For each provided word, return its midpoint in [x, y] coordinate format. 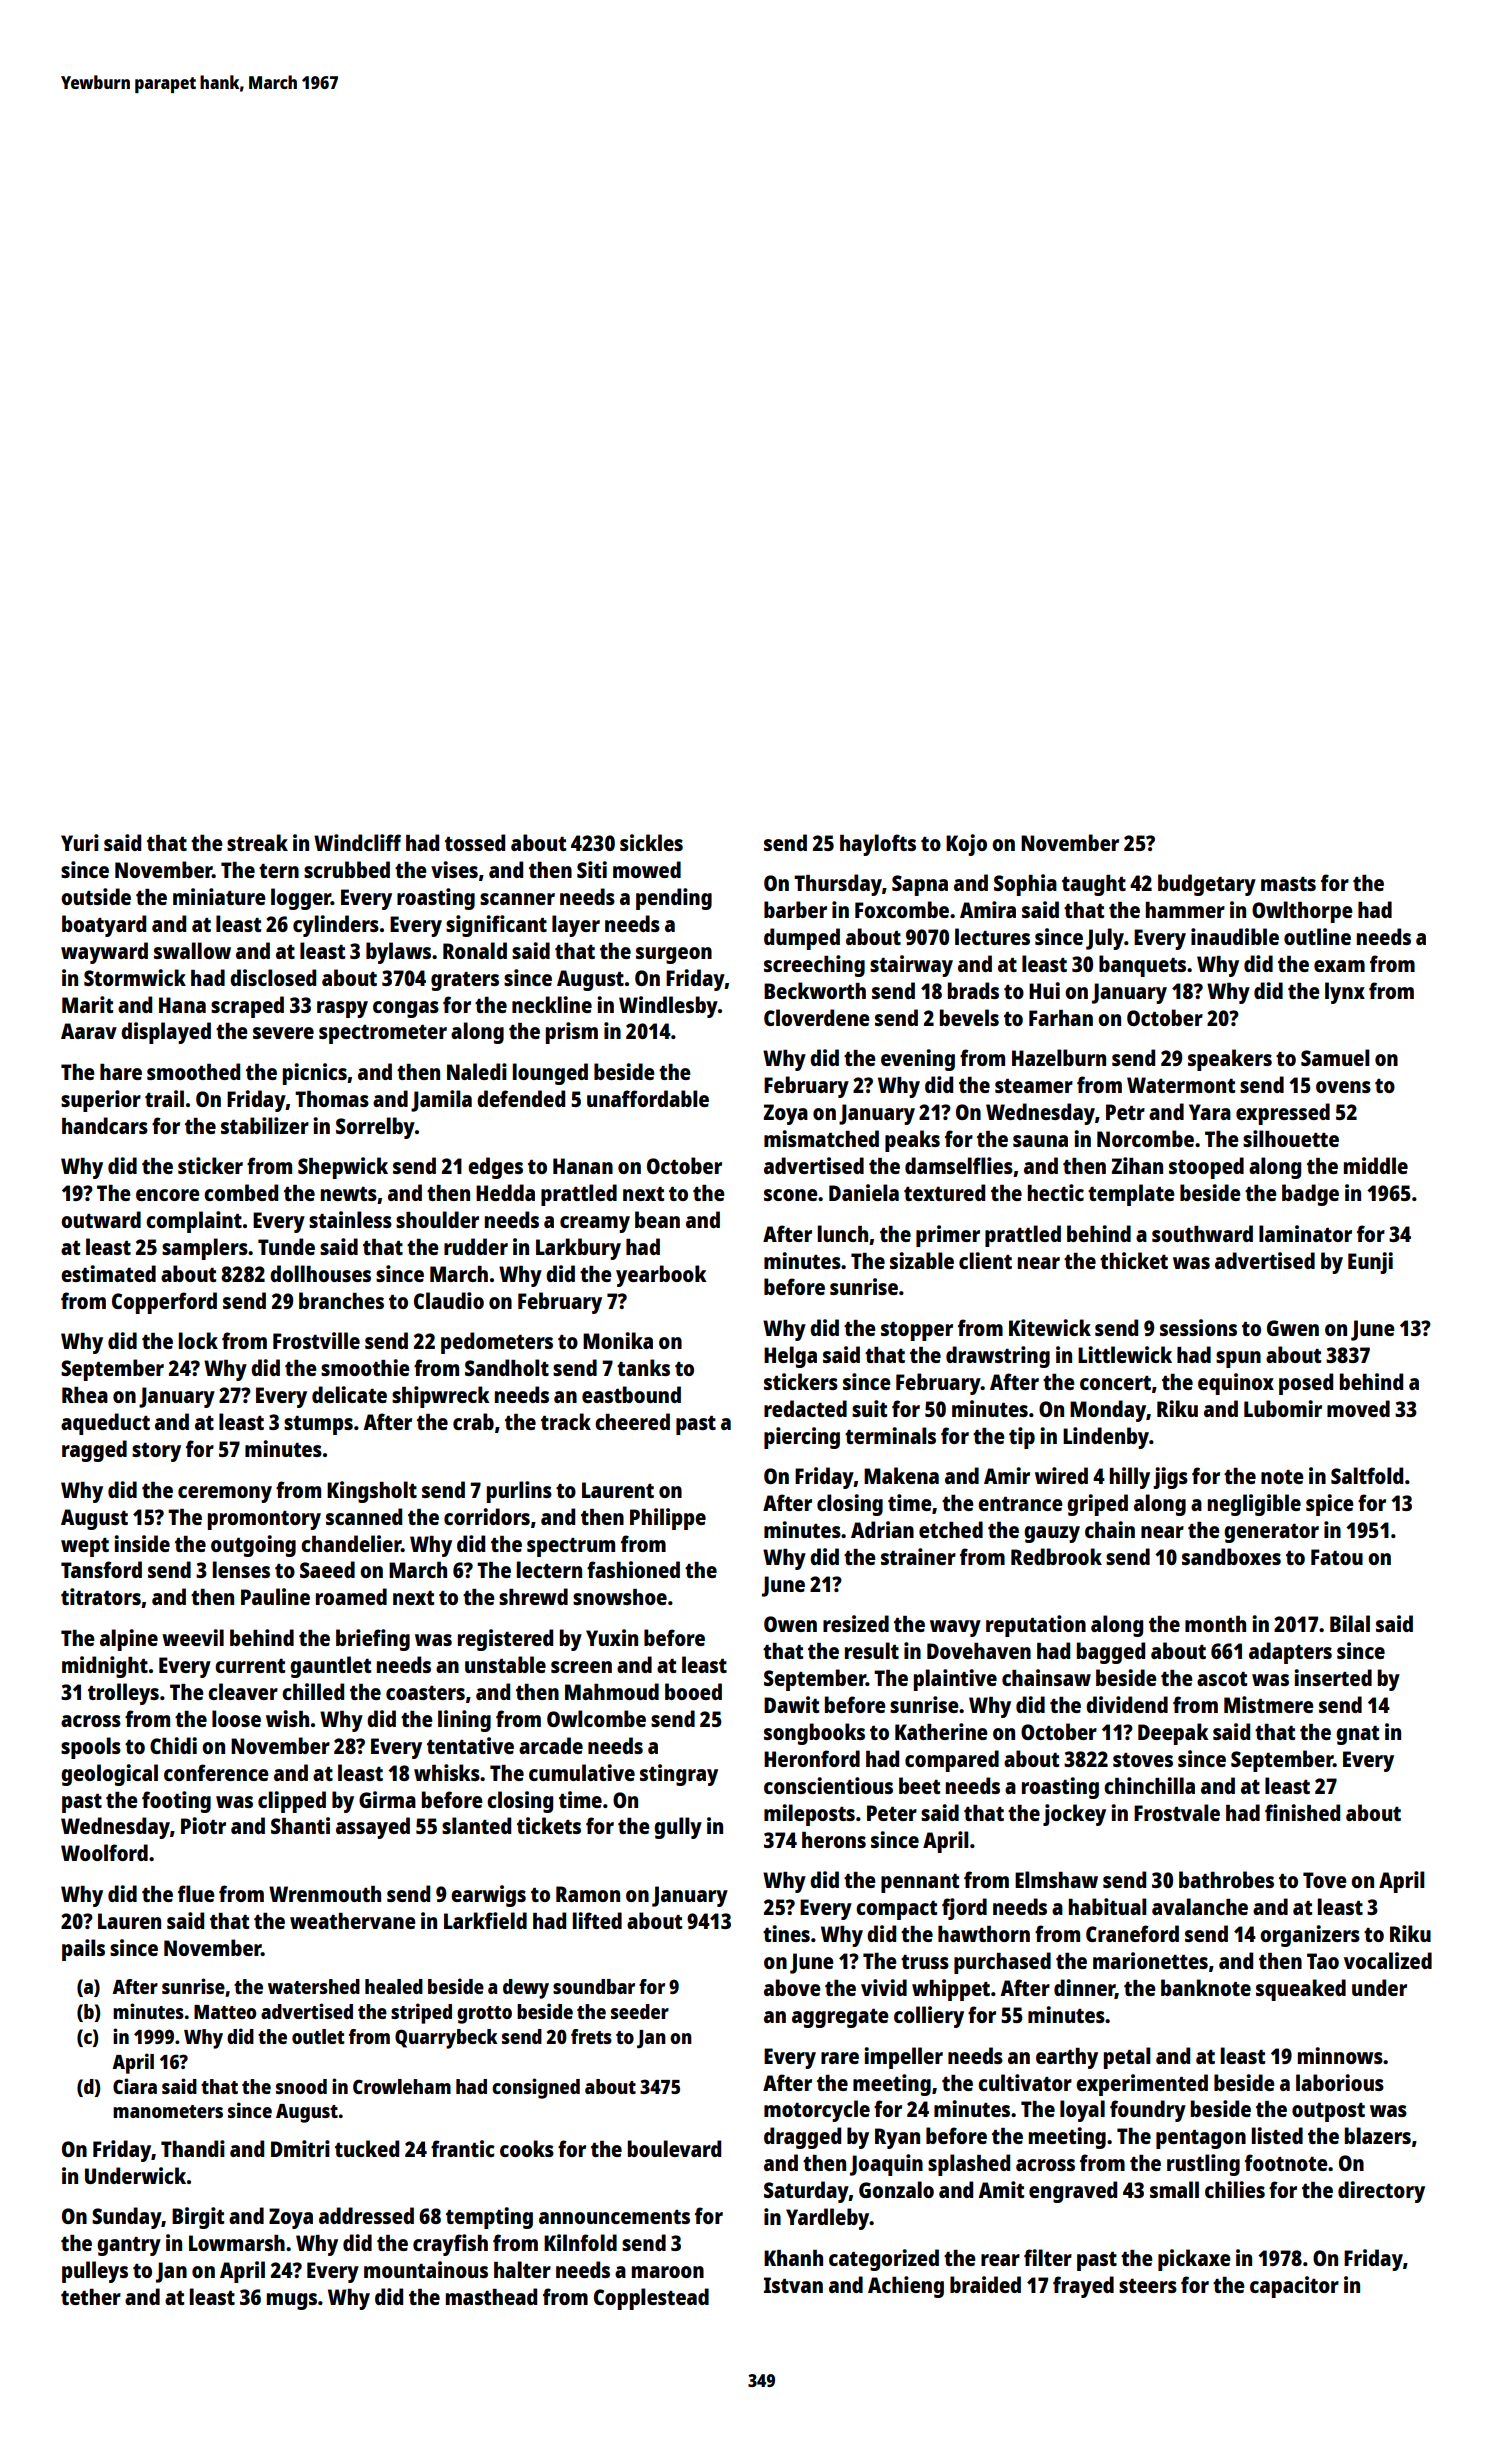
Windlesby [668, 1007]
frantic [463, 2148]
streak [257, 842]
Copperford [164, 1303]
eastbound [631, 1394]
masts [1288, 884]
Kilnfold [580, 2242]
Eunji [1370, 1263]
